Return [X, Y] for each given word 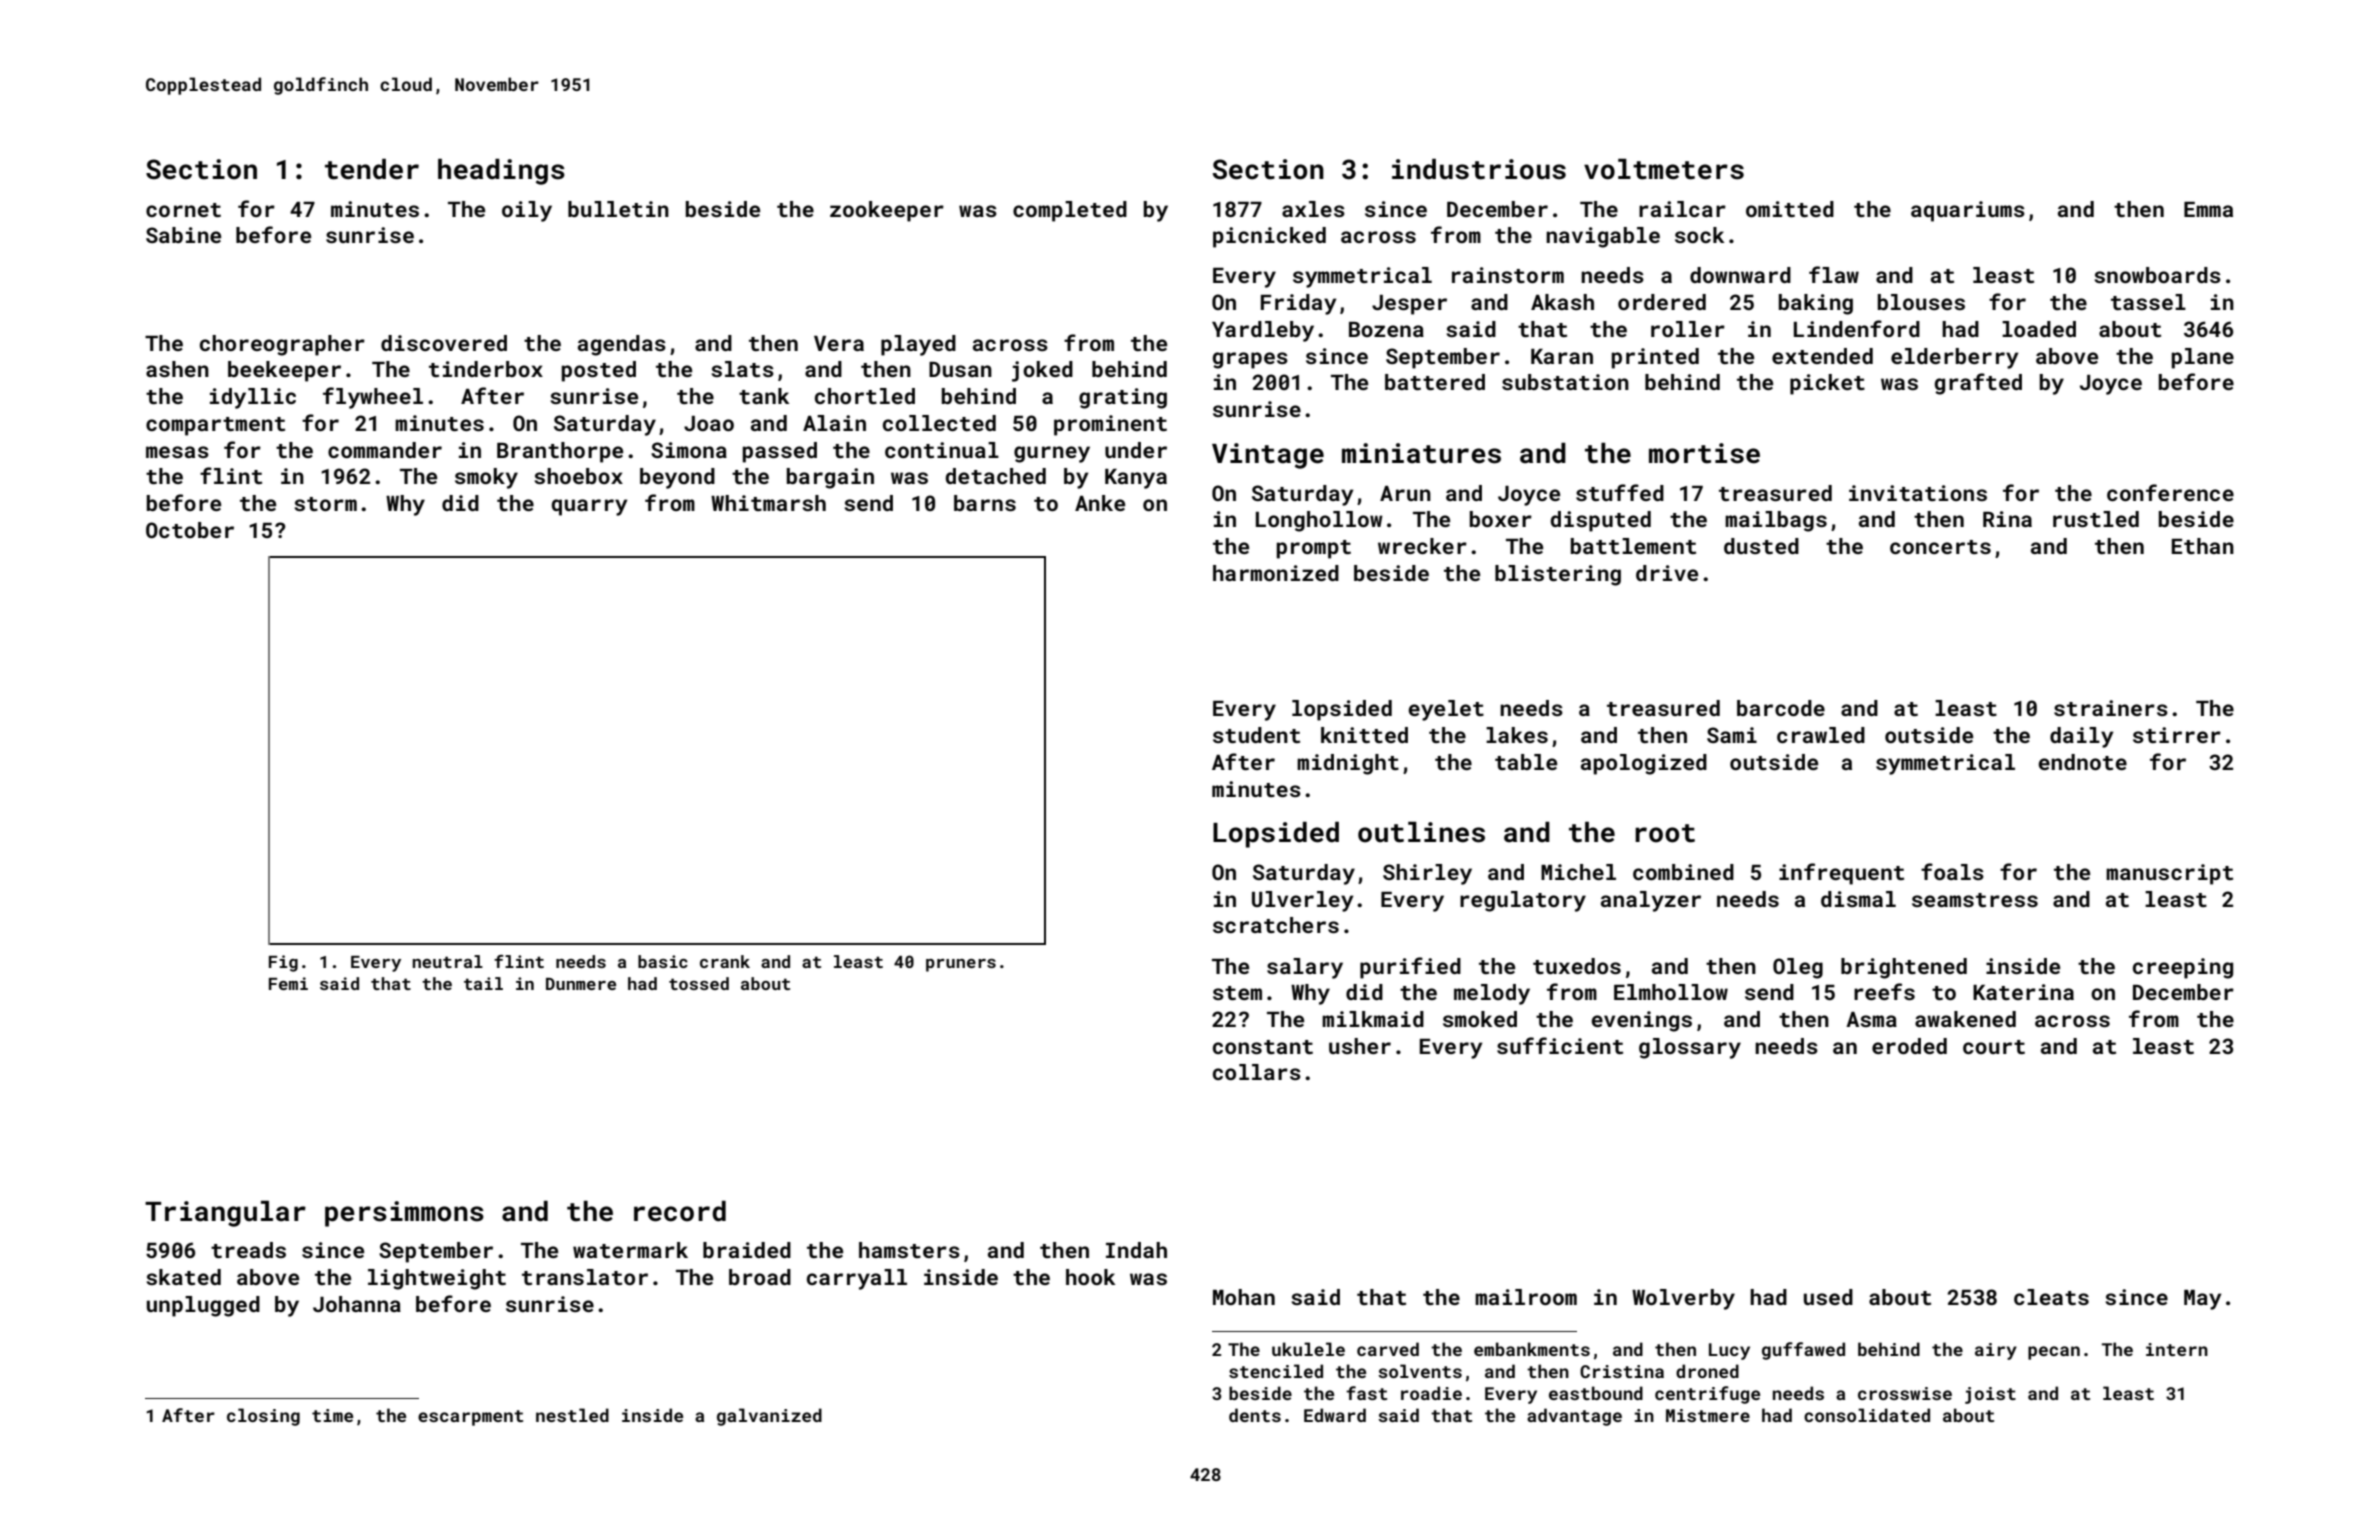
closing [263, 1417]
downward [1740, 275]
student [1256, 735]
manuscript [2169, 874]
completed [1070, 211]
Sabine [183, 235]
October [190, 530]
